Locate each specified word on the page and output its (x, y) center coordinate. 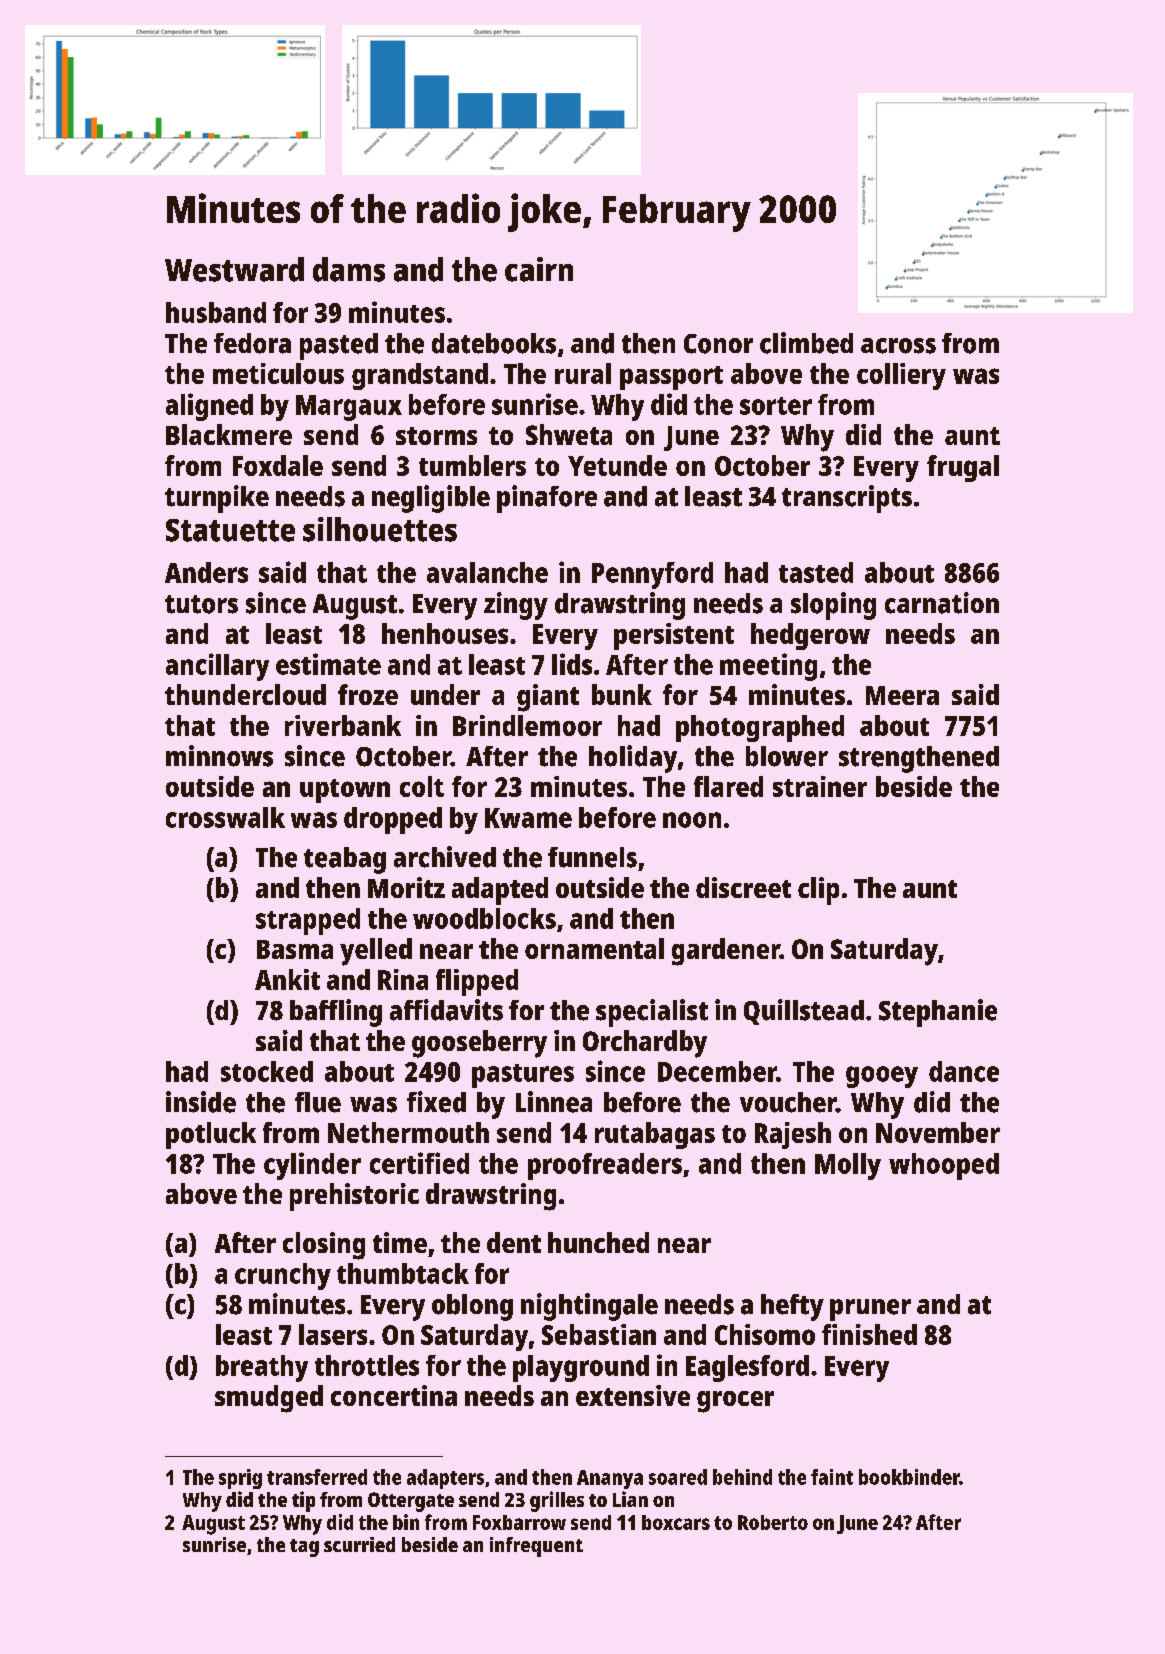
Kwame (528, 818)
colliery (901, 376)
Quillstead (804, 1012)
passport (671, 378)
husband (216, 312)
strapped (308, 921)
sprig (240, 1479)
